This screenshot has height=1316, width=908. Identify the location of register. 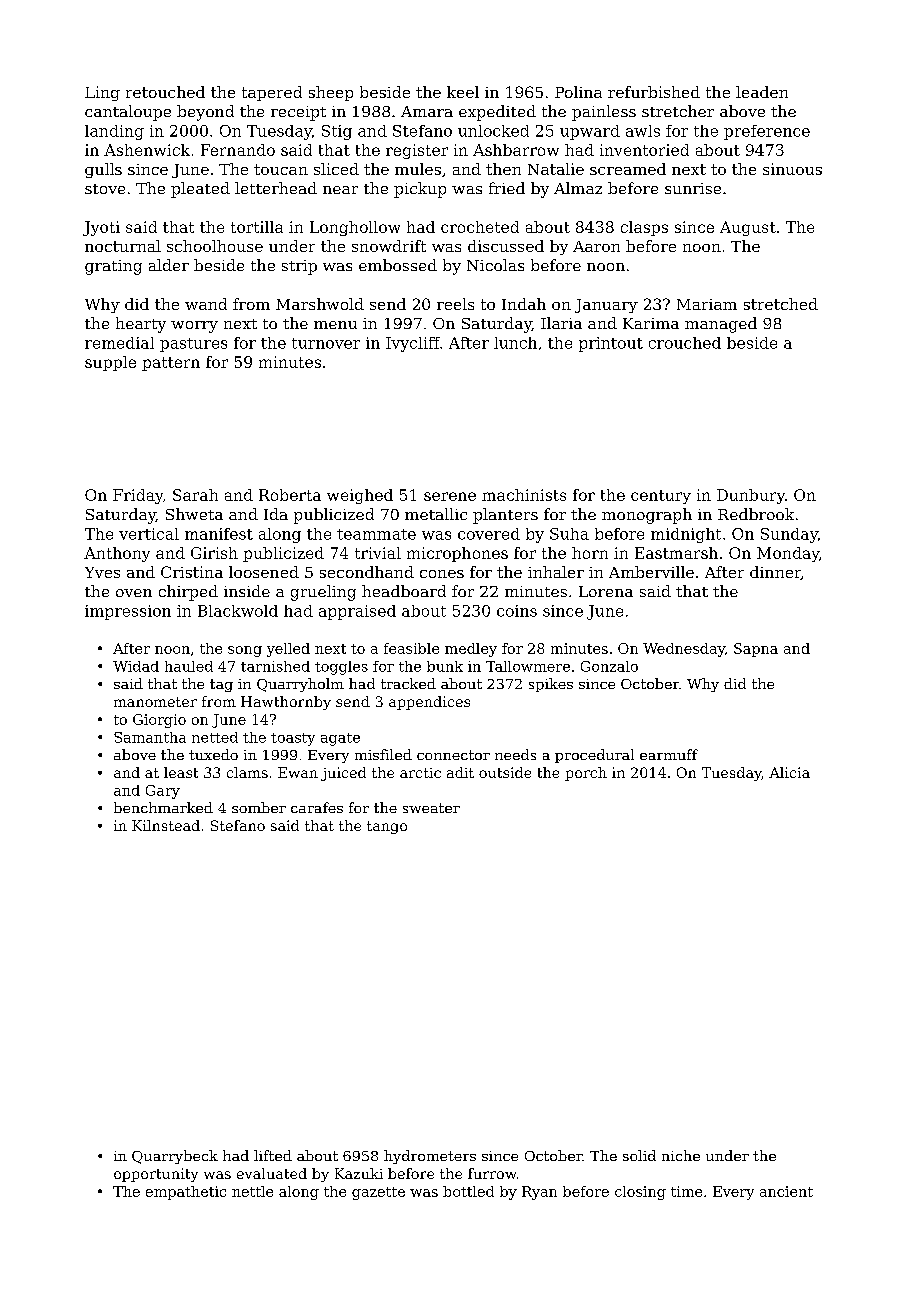
(417, 151).
